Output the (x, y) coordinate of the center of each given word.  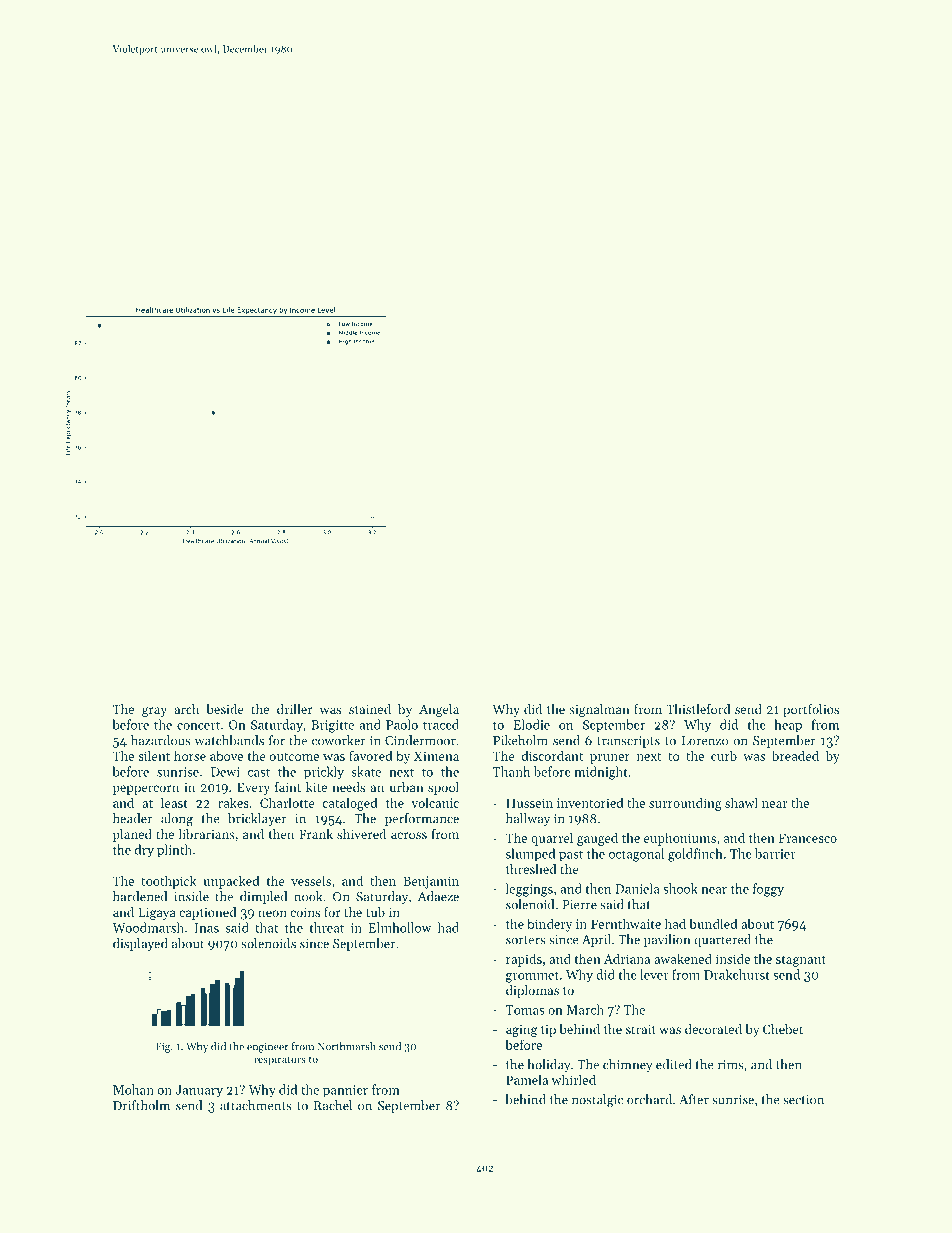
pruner (610, 759)
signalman (599, 710)
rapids (524, 960)
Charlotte (287, 802)
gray (154, 712)
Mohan (133, 1089)
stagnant (801, 961)
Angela (439, 710)
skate (366, 771)
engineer (268, 1048)
